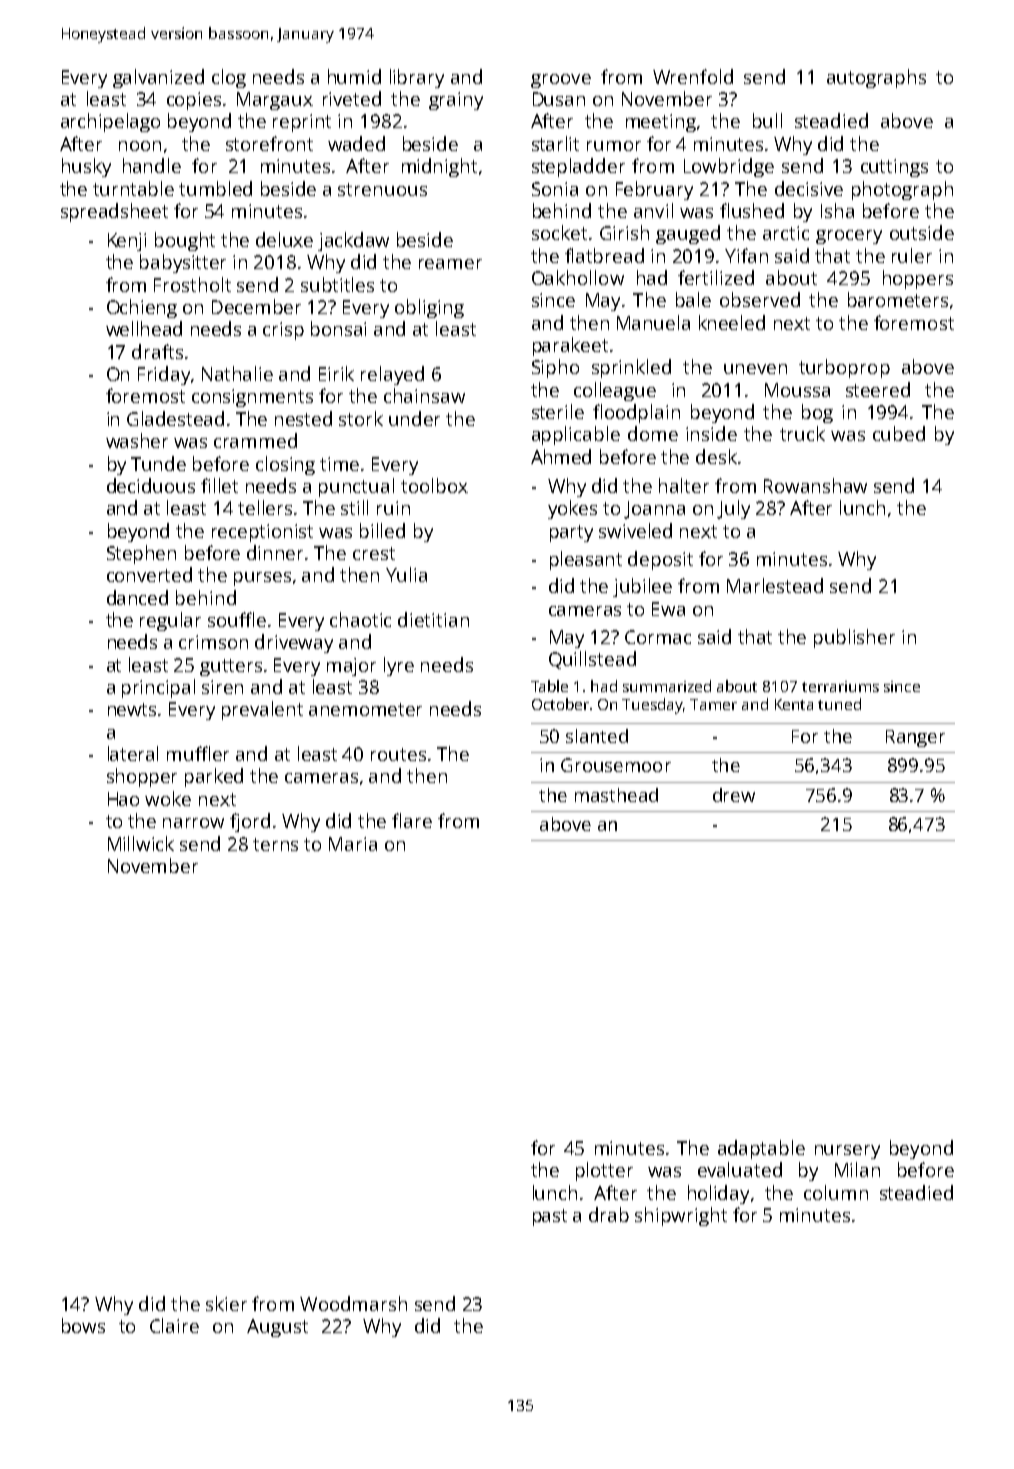 The width and height of the screenshot is (1014, 1469). I want to click on Wrenfold, so click(693, 76).
